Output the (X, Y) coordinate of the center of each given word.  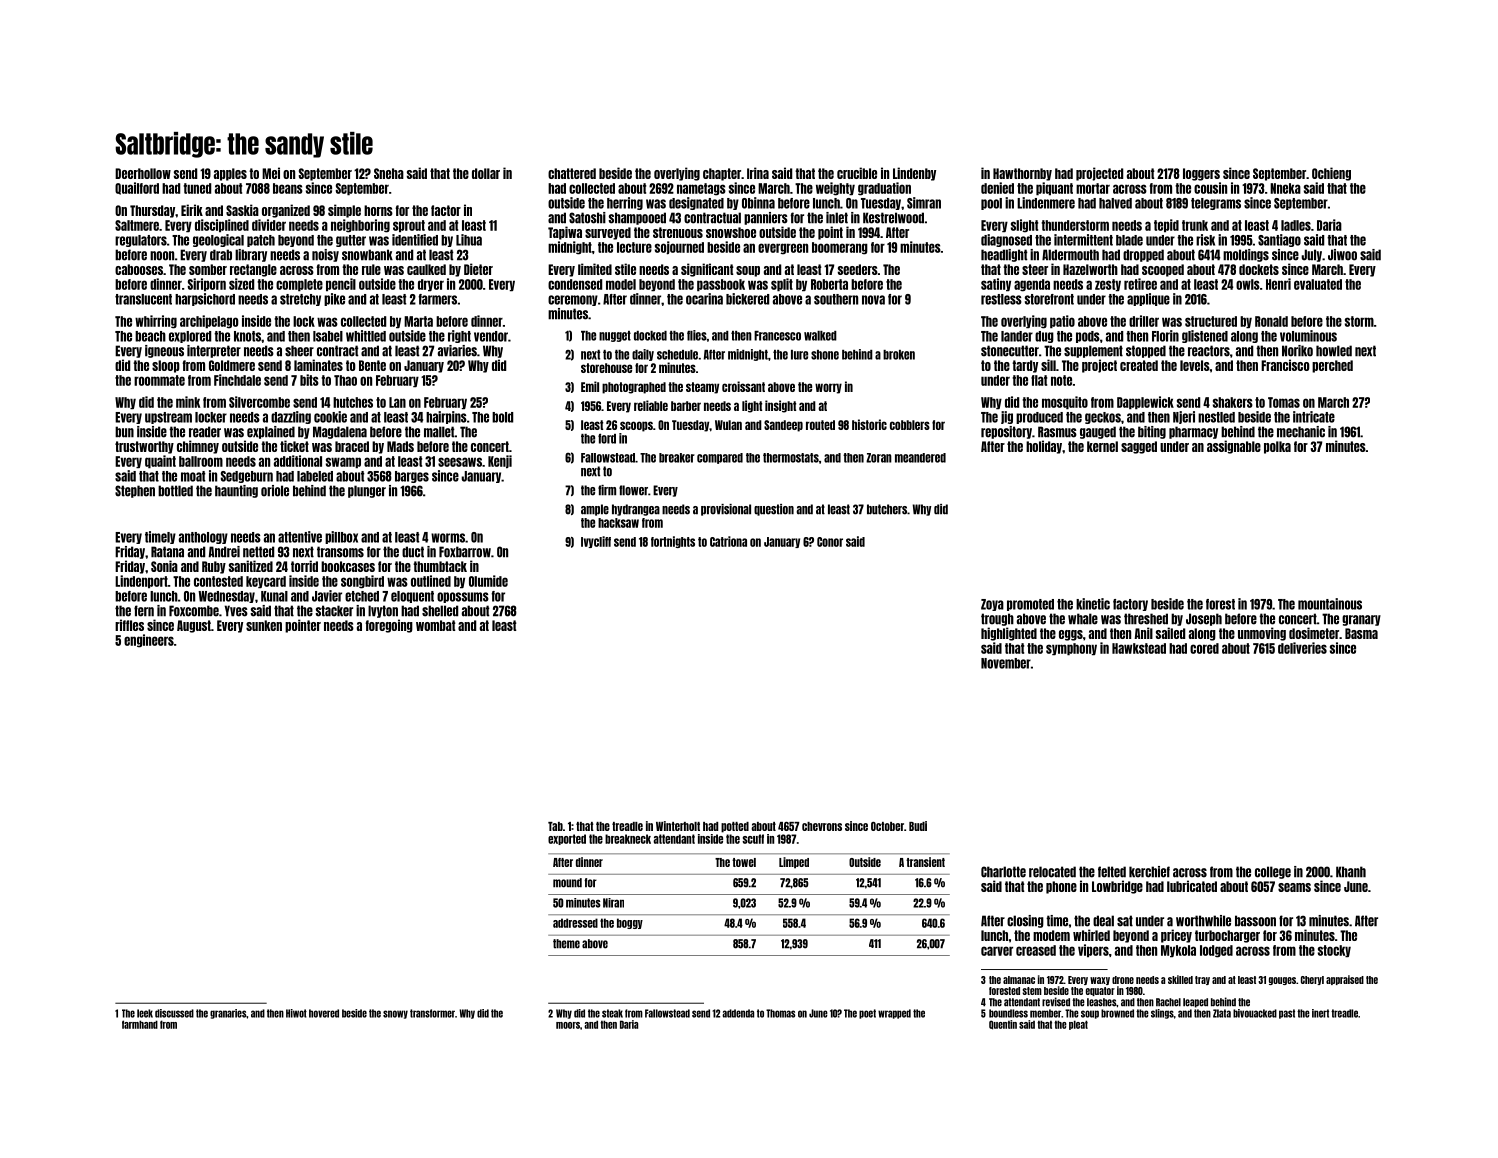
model (621, 284)
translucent (143, 299)
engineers (149, 641)
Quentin (1003, 1025)
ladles (1296, 225)
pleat (1078, 1025)
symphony (1071, 649)
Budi (918, 826)
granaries (228, 1014)
